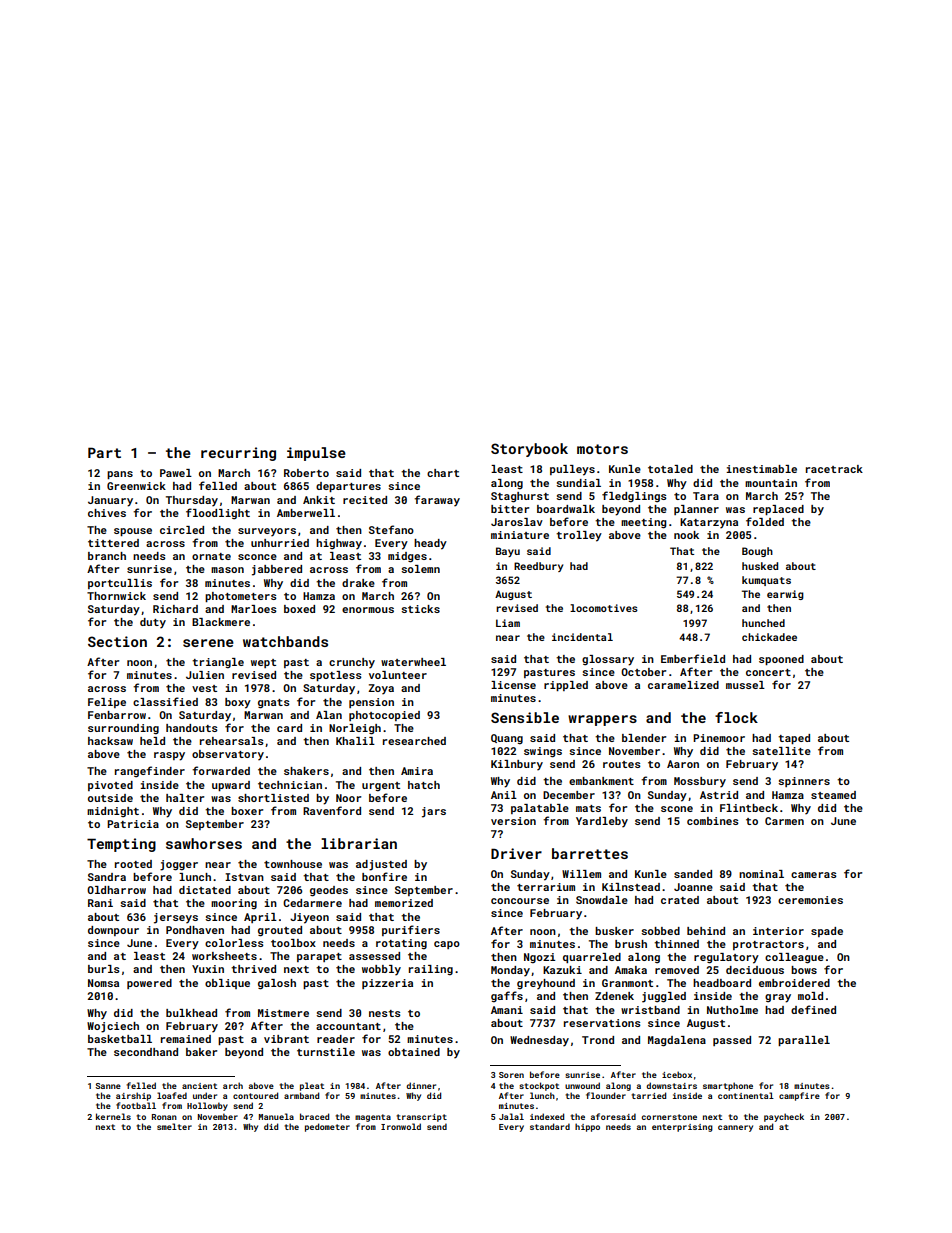 Image resolution: width=952 pixels, height=1233 pixels. I want to click on Ironwold, so click(401, 1126).
